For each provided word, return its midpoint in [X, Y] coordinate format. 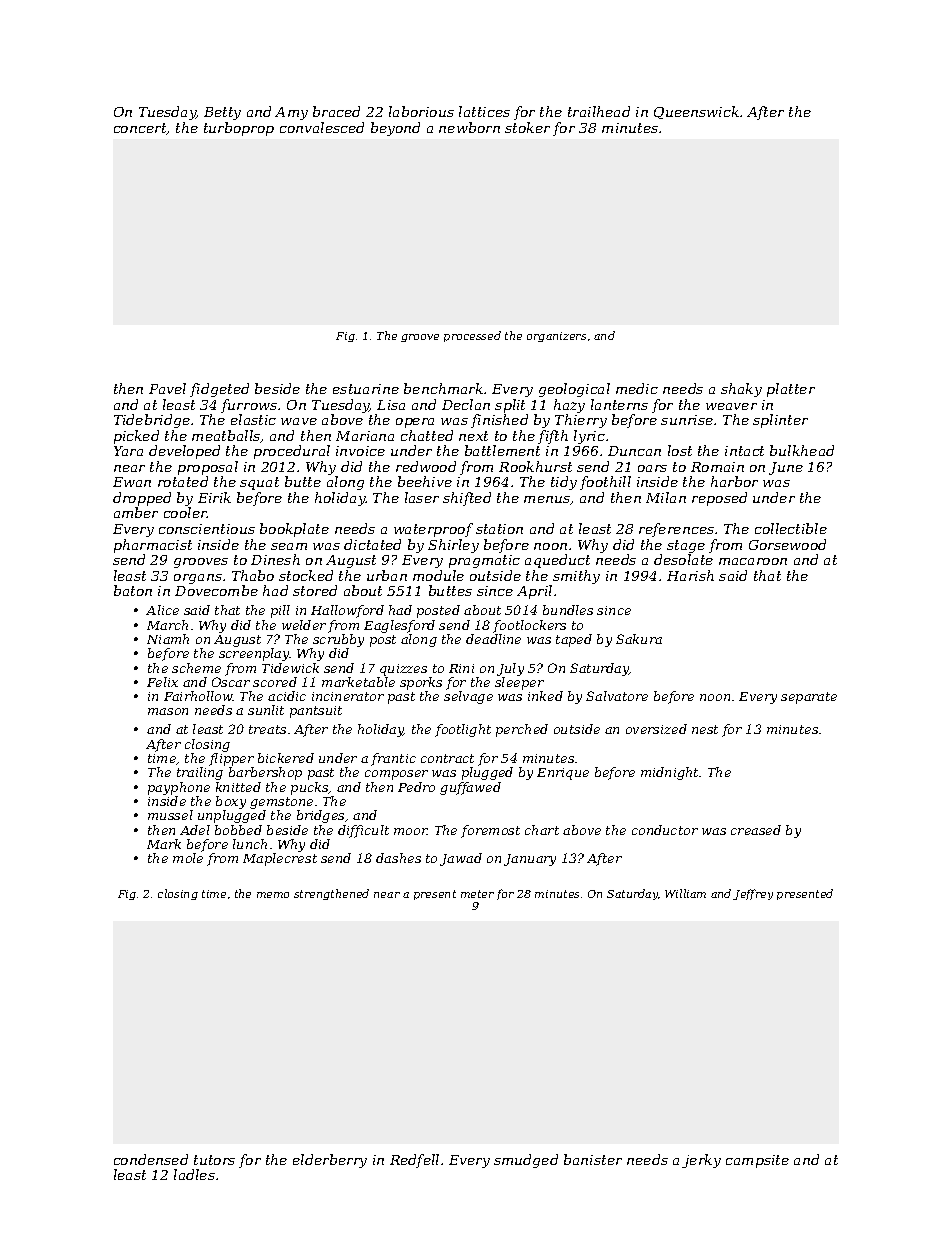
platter [791, 390]
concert [140, 129]
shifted [467, 499]
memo [273, 895]
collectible [791, 528]
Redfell [414, 1161]
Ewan [132, 482]
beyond [395, 129]
